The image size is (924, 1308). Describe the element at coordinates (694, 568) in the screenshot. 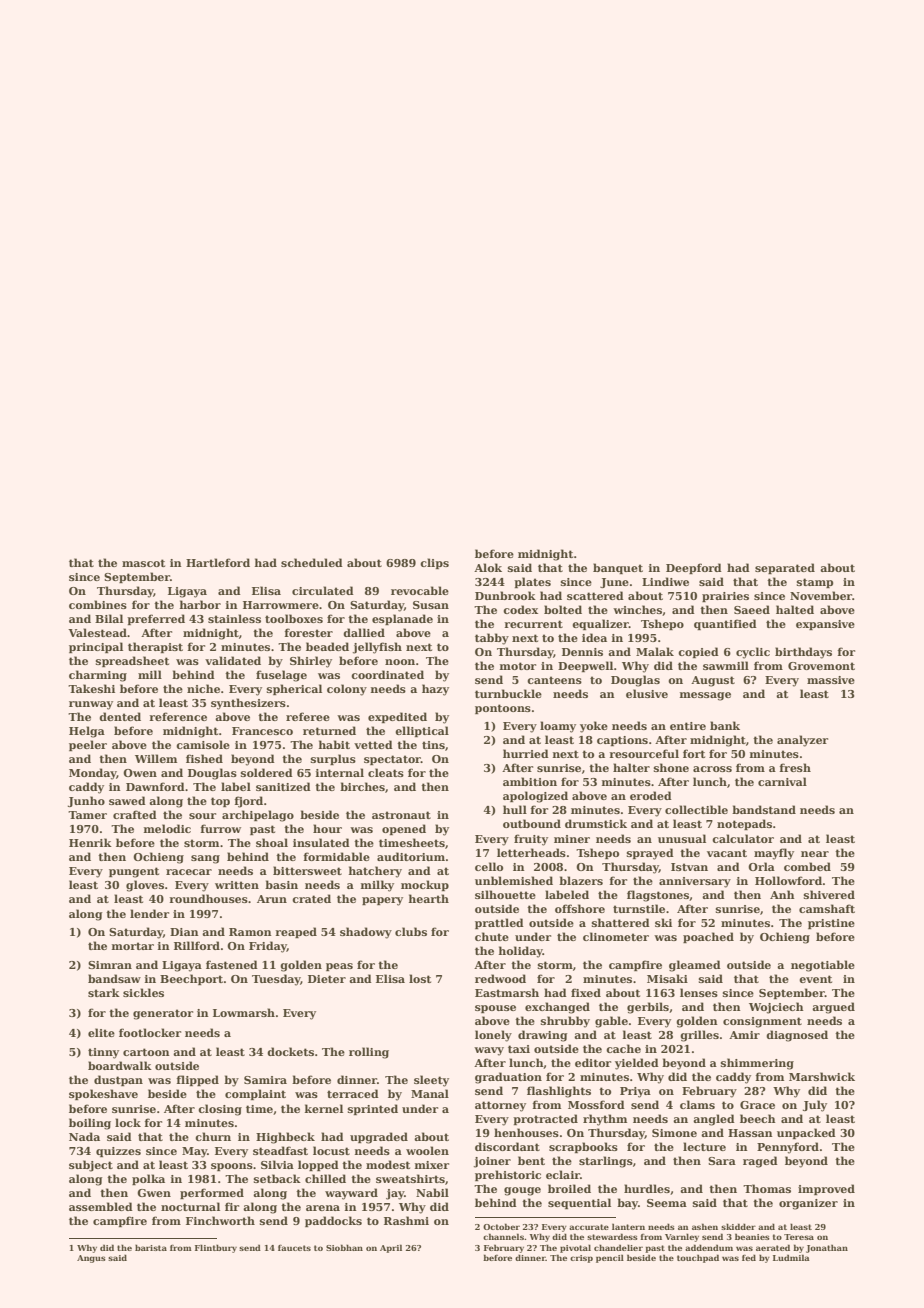

I see `Deepford` at that location.
